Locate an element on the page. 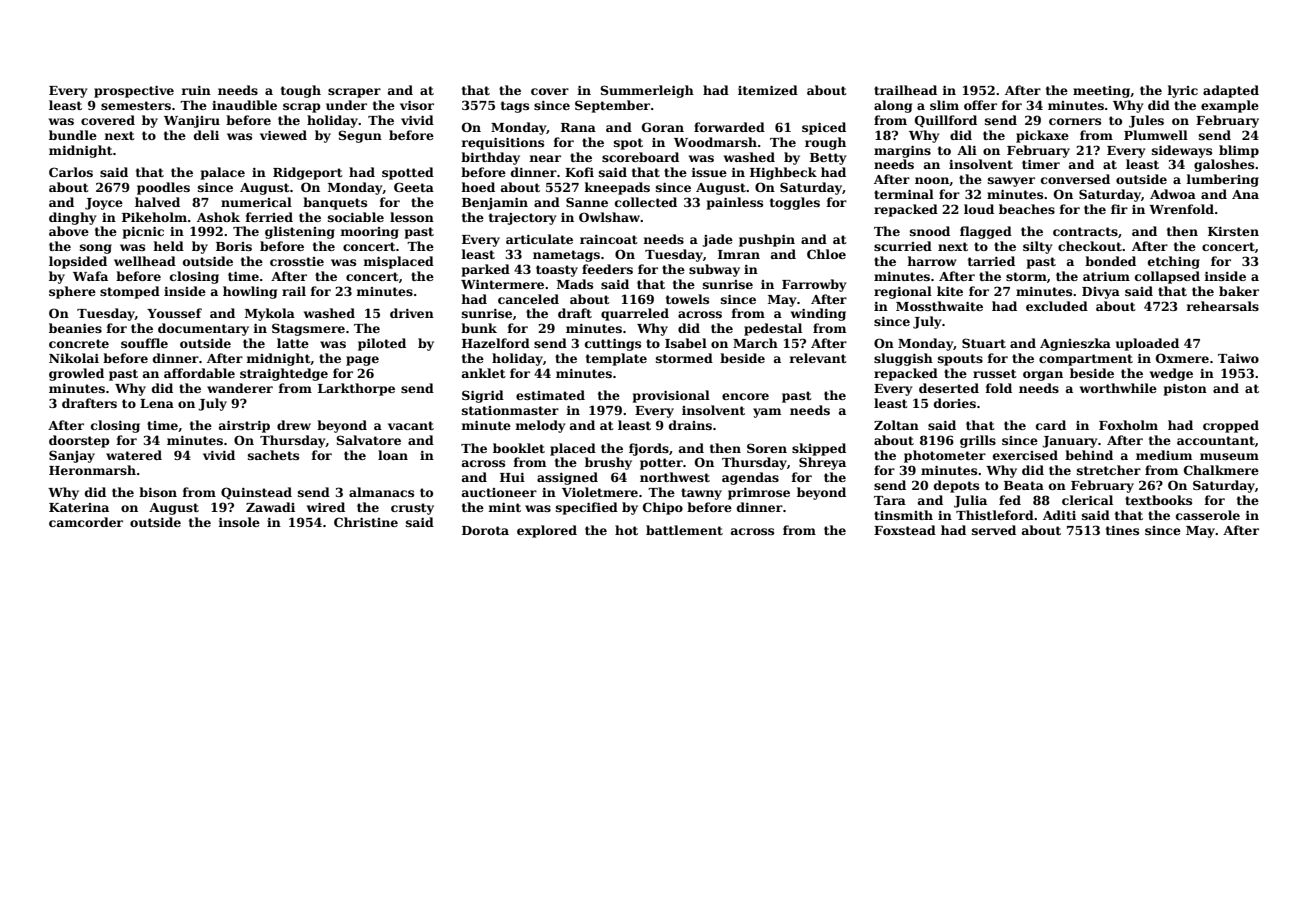 Image resolution: width=1308 pixels, height=924 pixels. quarreled is located at coordinates (635, 314).
